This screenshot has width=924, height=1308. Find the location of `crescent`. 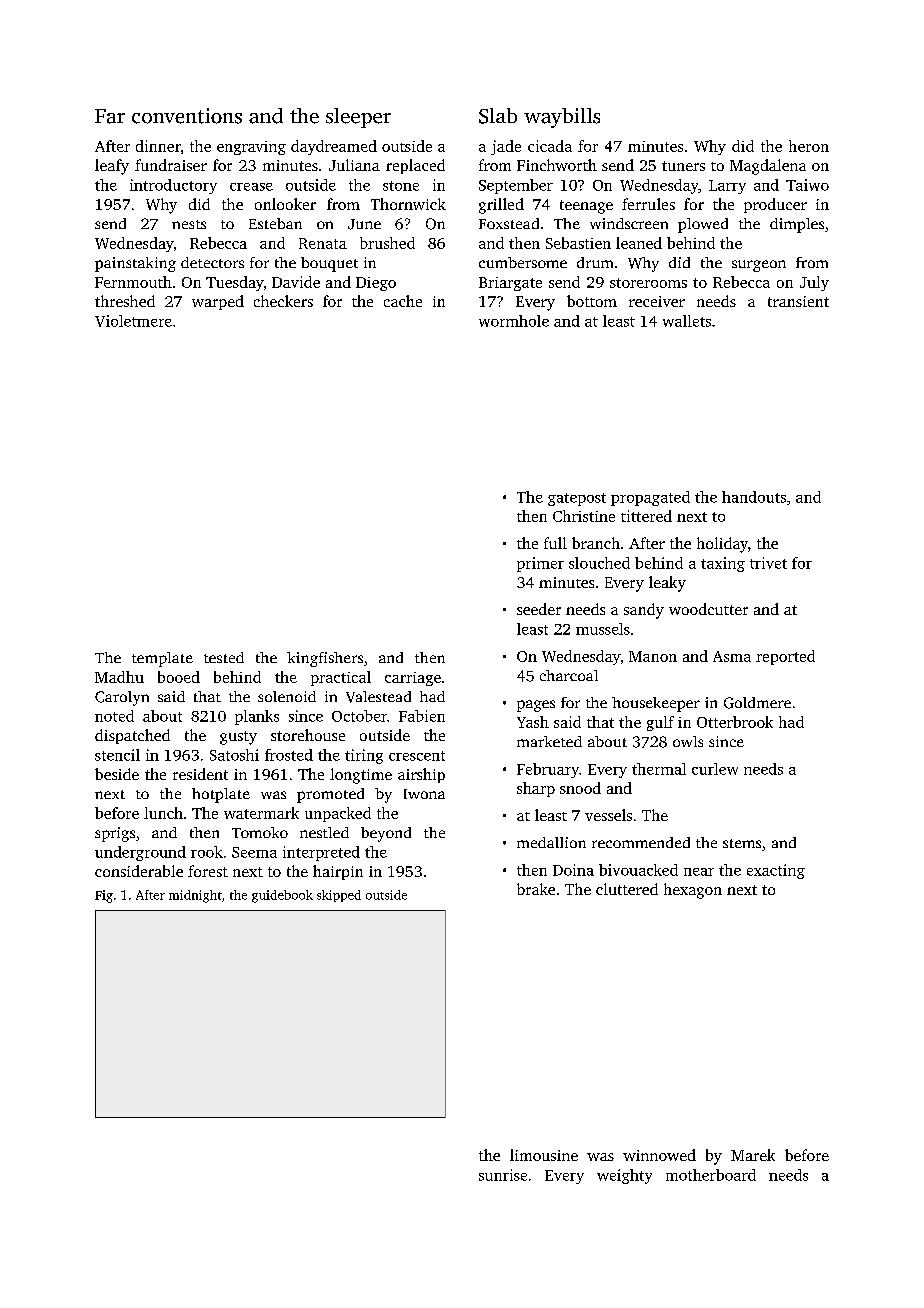

crescent is located at coordinates (417, 756).
